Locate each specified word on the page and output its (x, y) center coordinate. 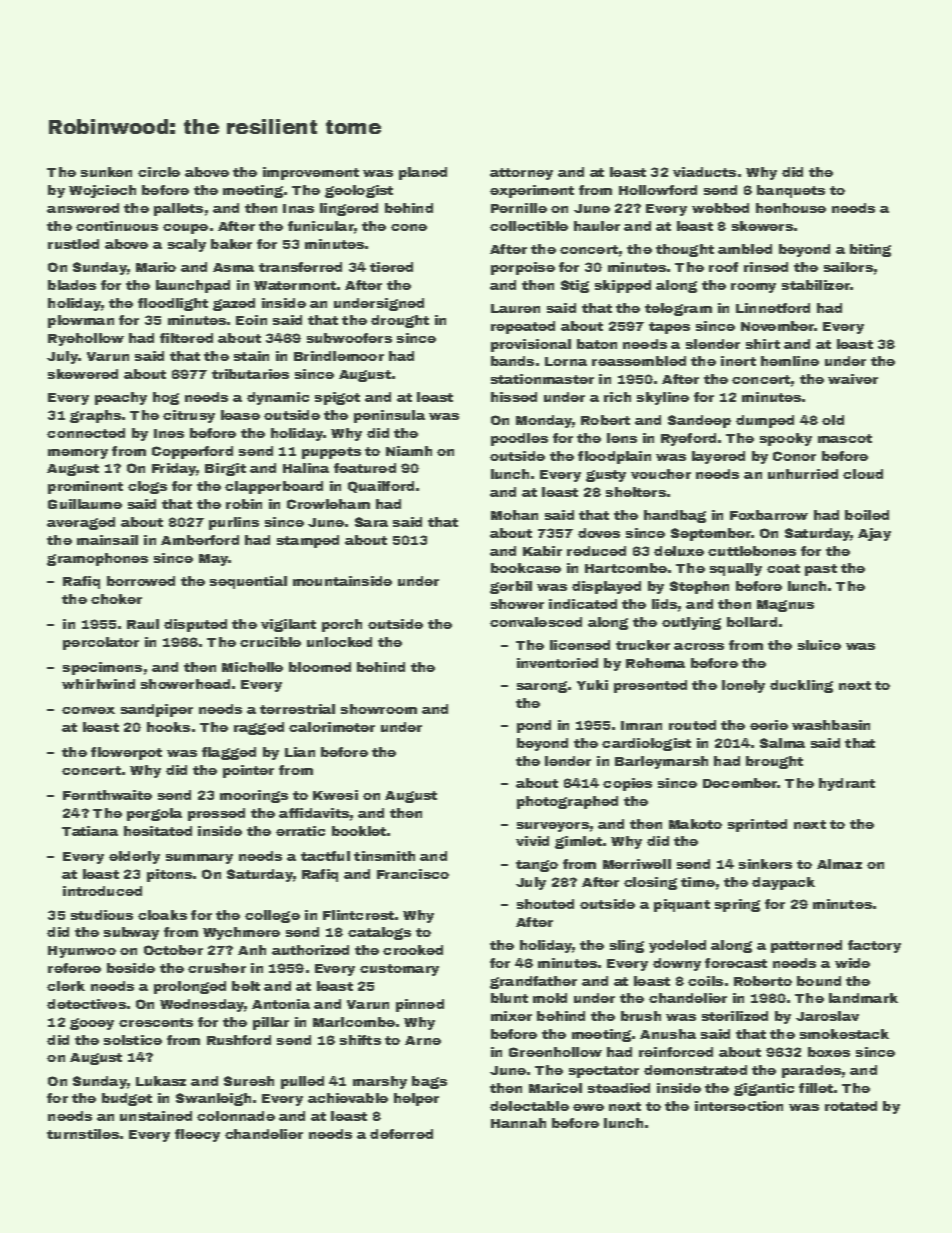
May (213, 560)
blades (72, 285)
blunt (509, 998)
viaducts (704, 172)
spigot (337, 398)
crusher (217, 968)
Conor (794, 456)
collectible (529, 226)
